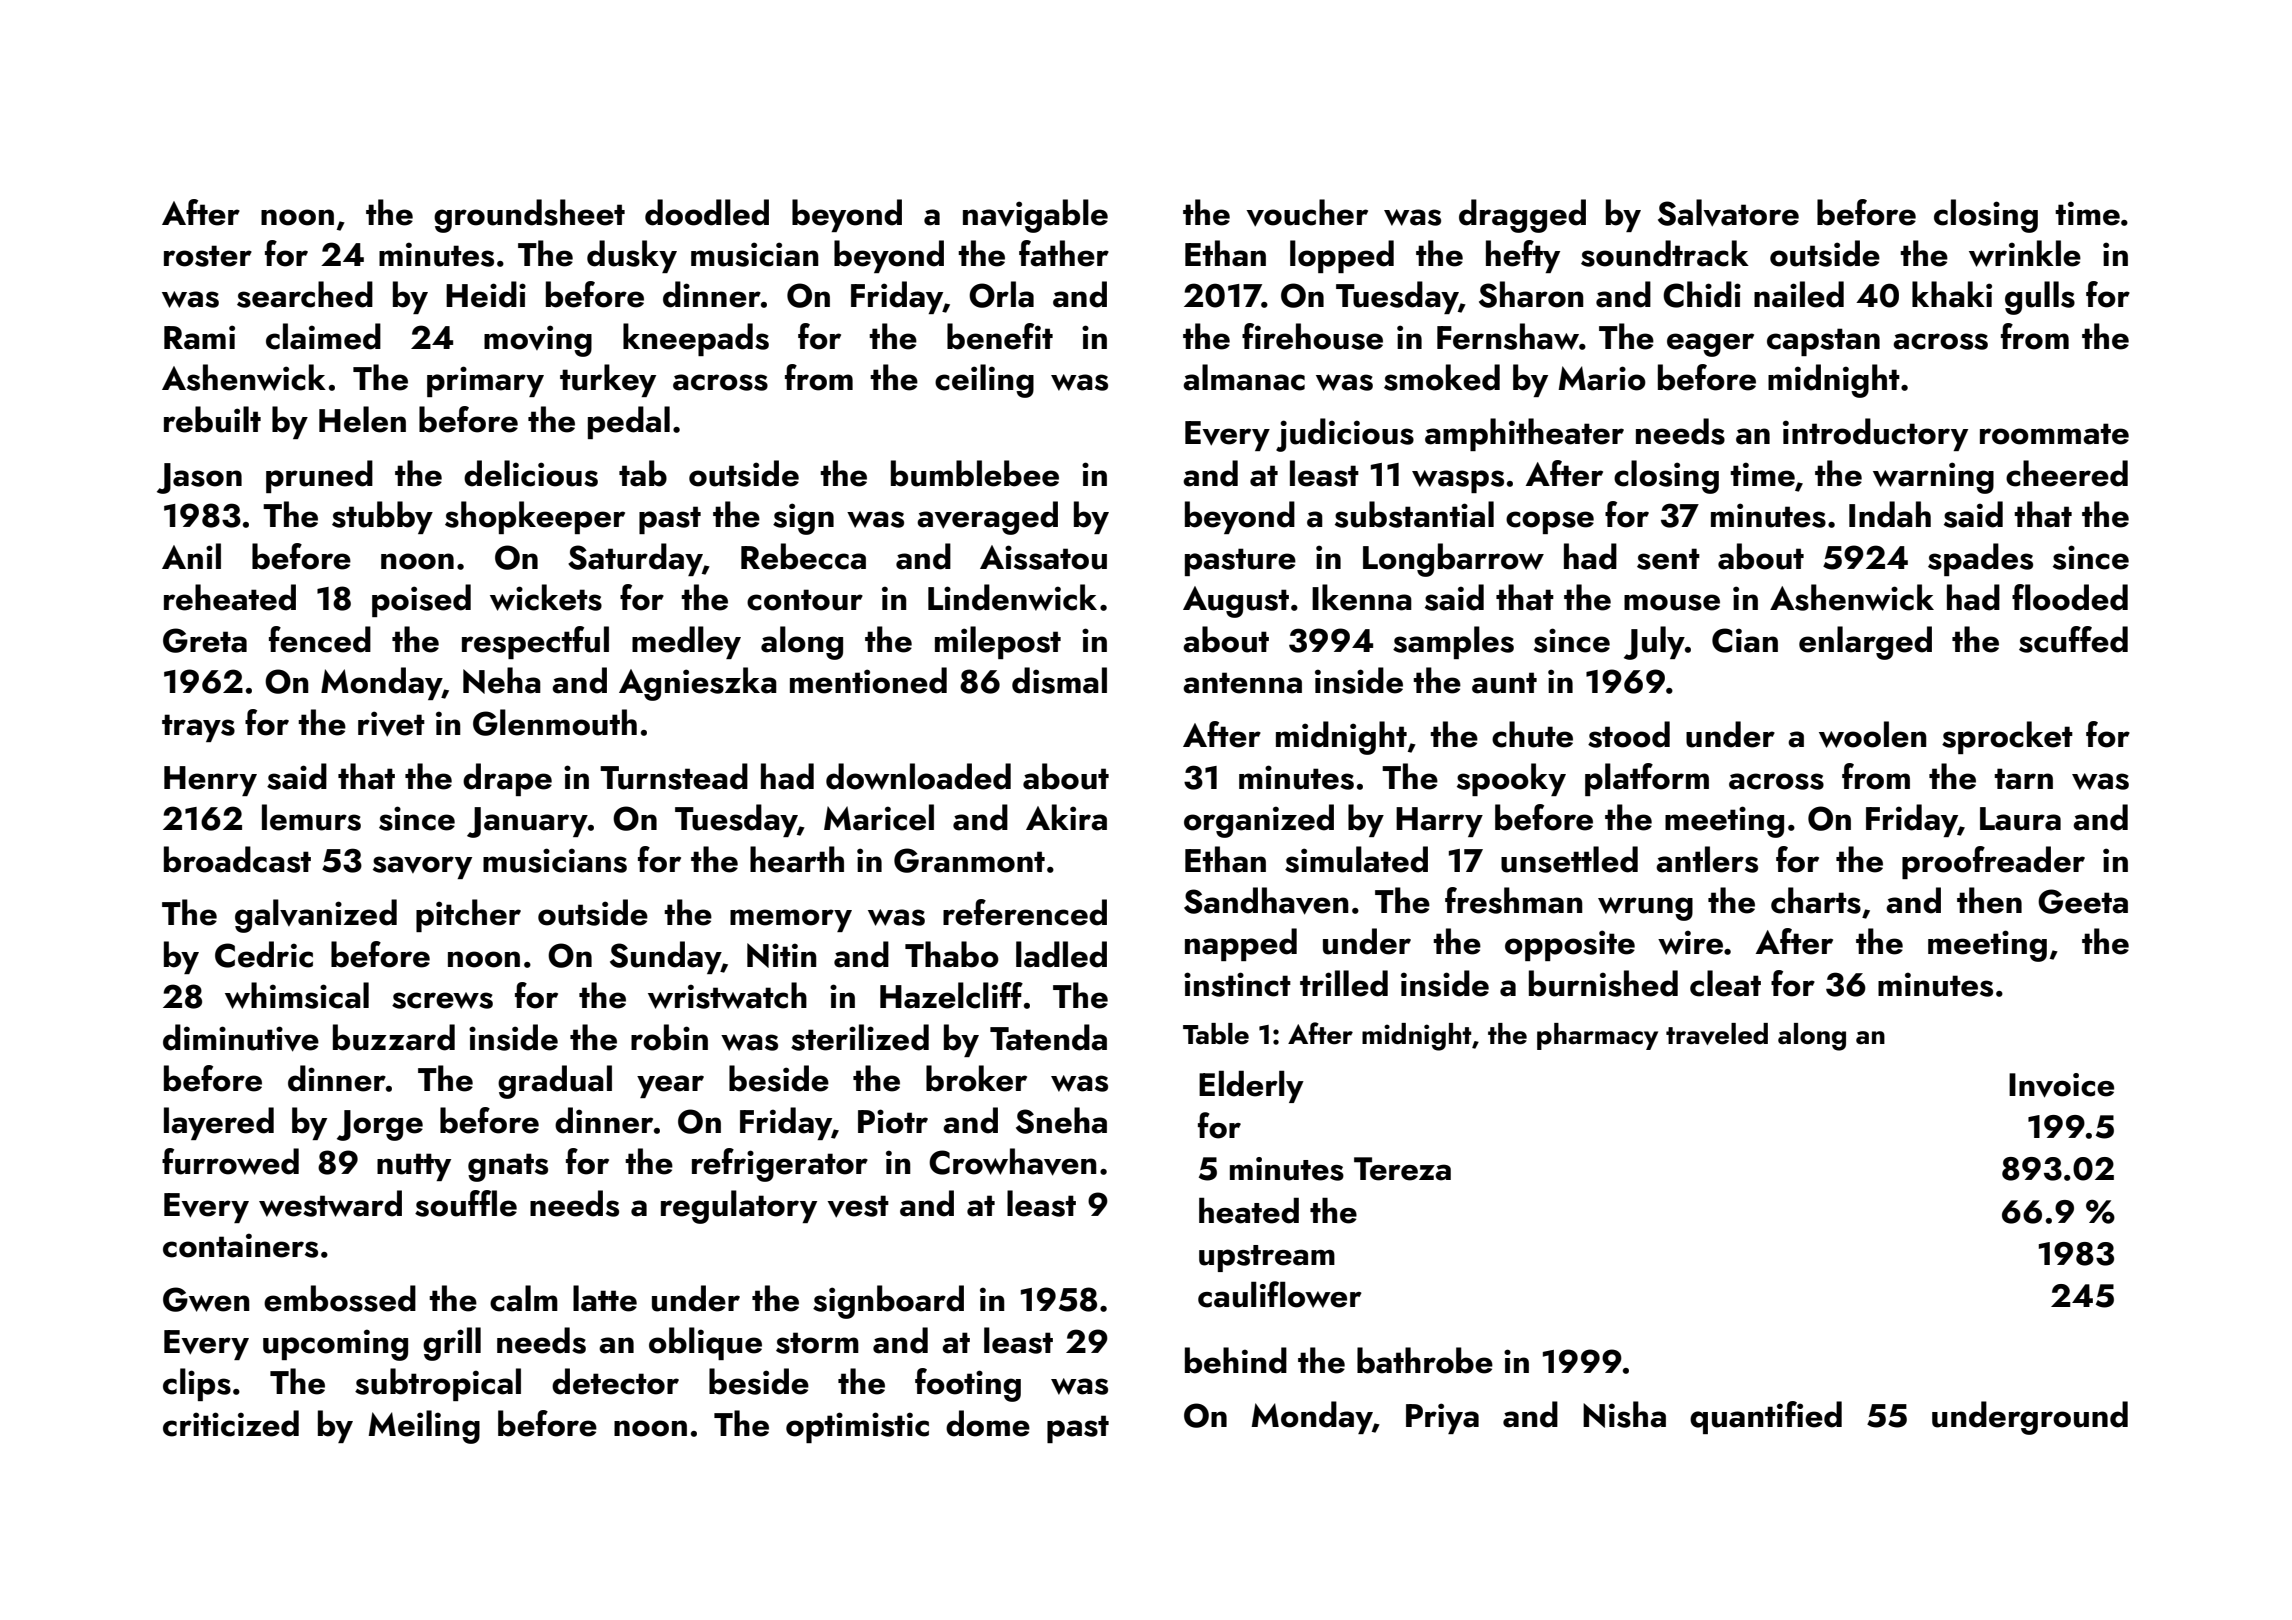  I want to click on bumblebee, so click(975, 473).
